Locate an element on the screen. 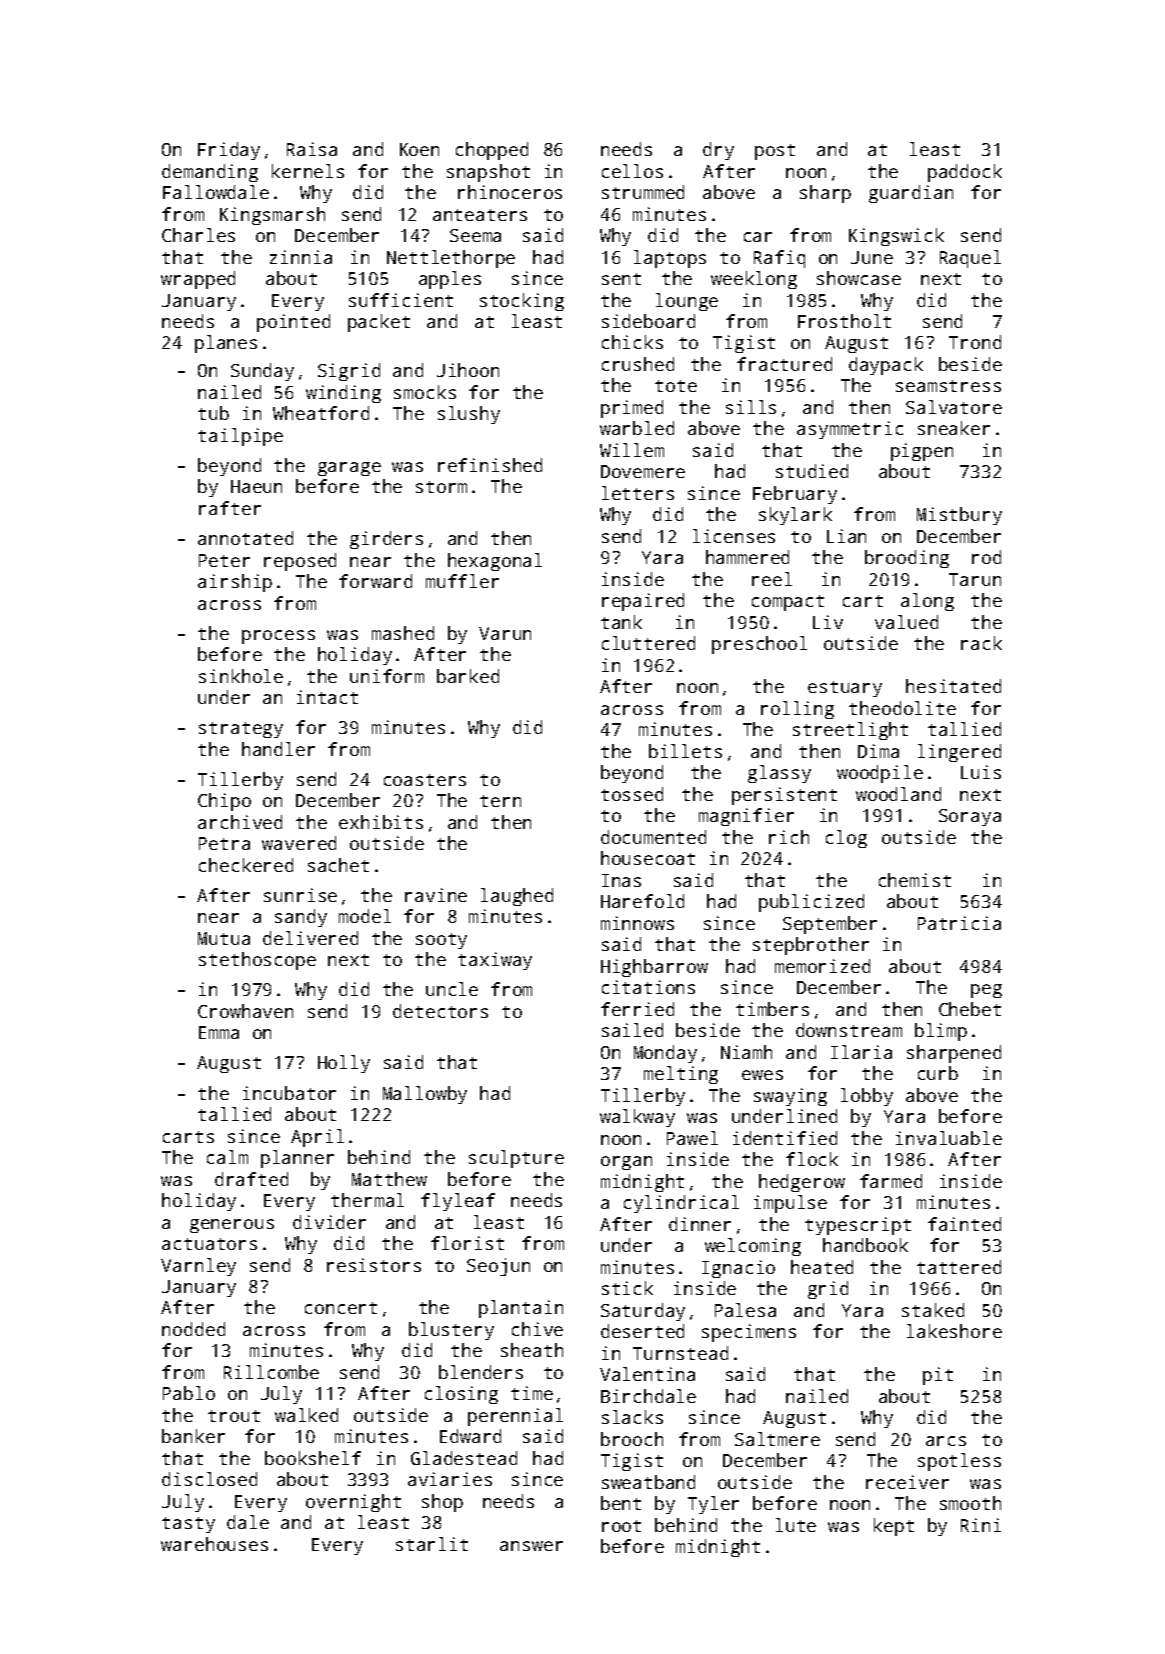  hammered is located at coordinates (747, 557).
